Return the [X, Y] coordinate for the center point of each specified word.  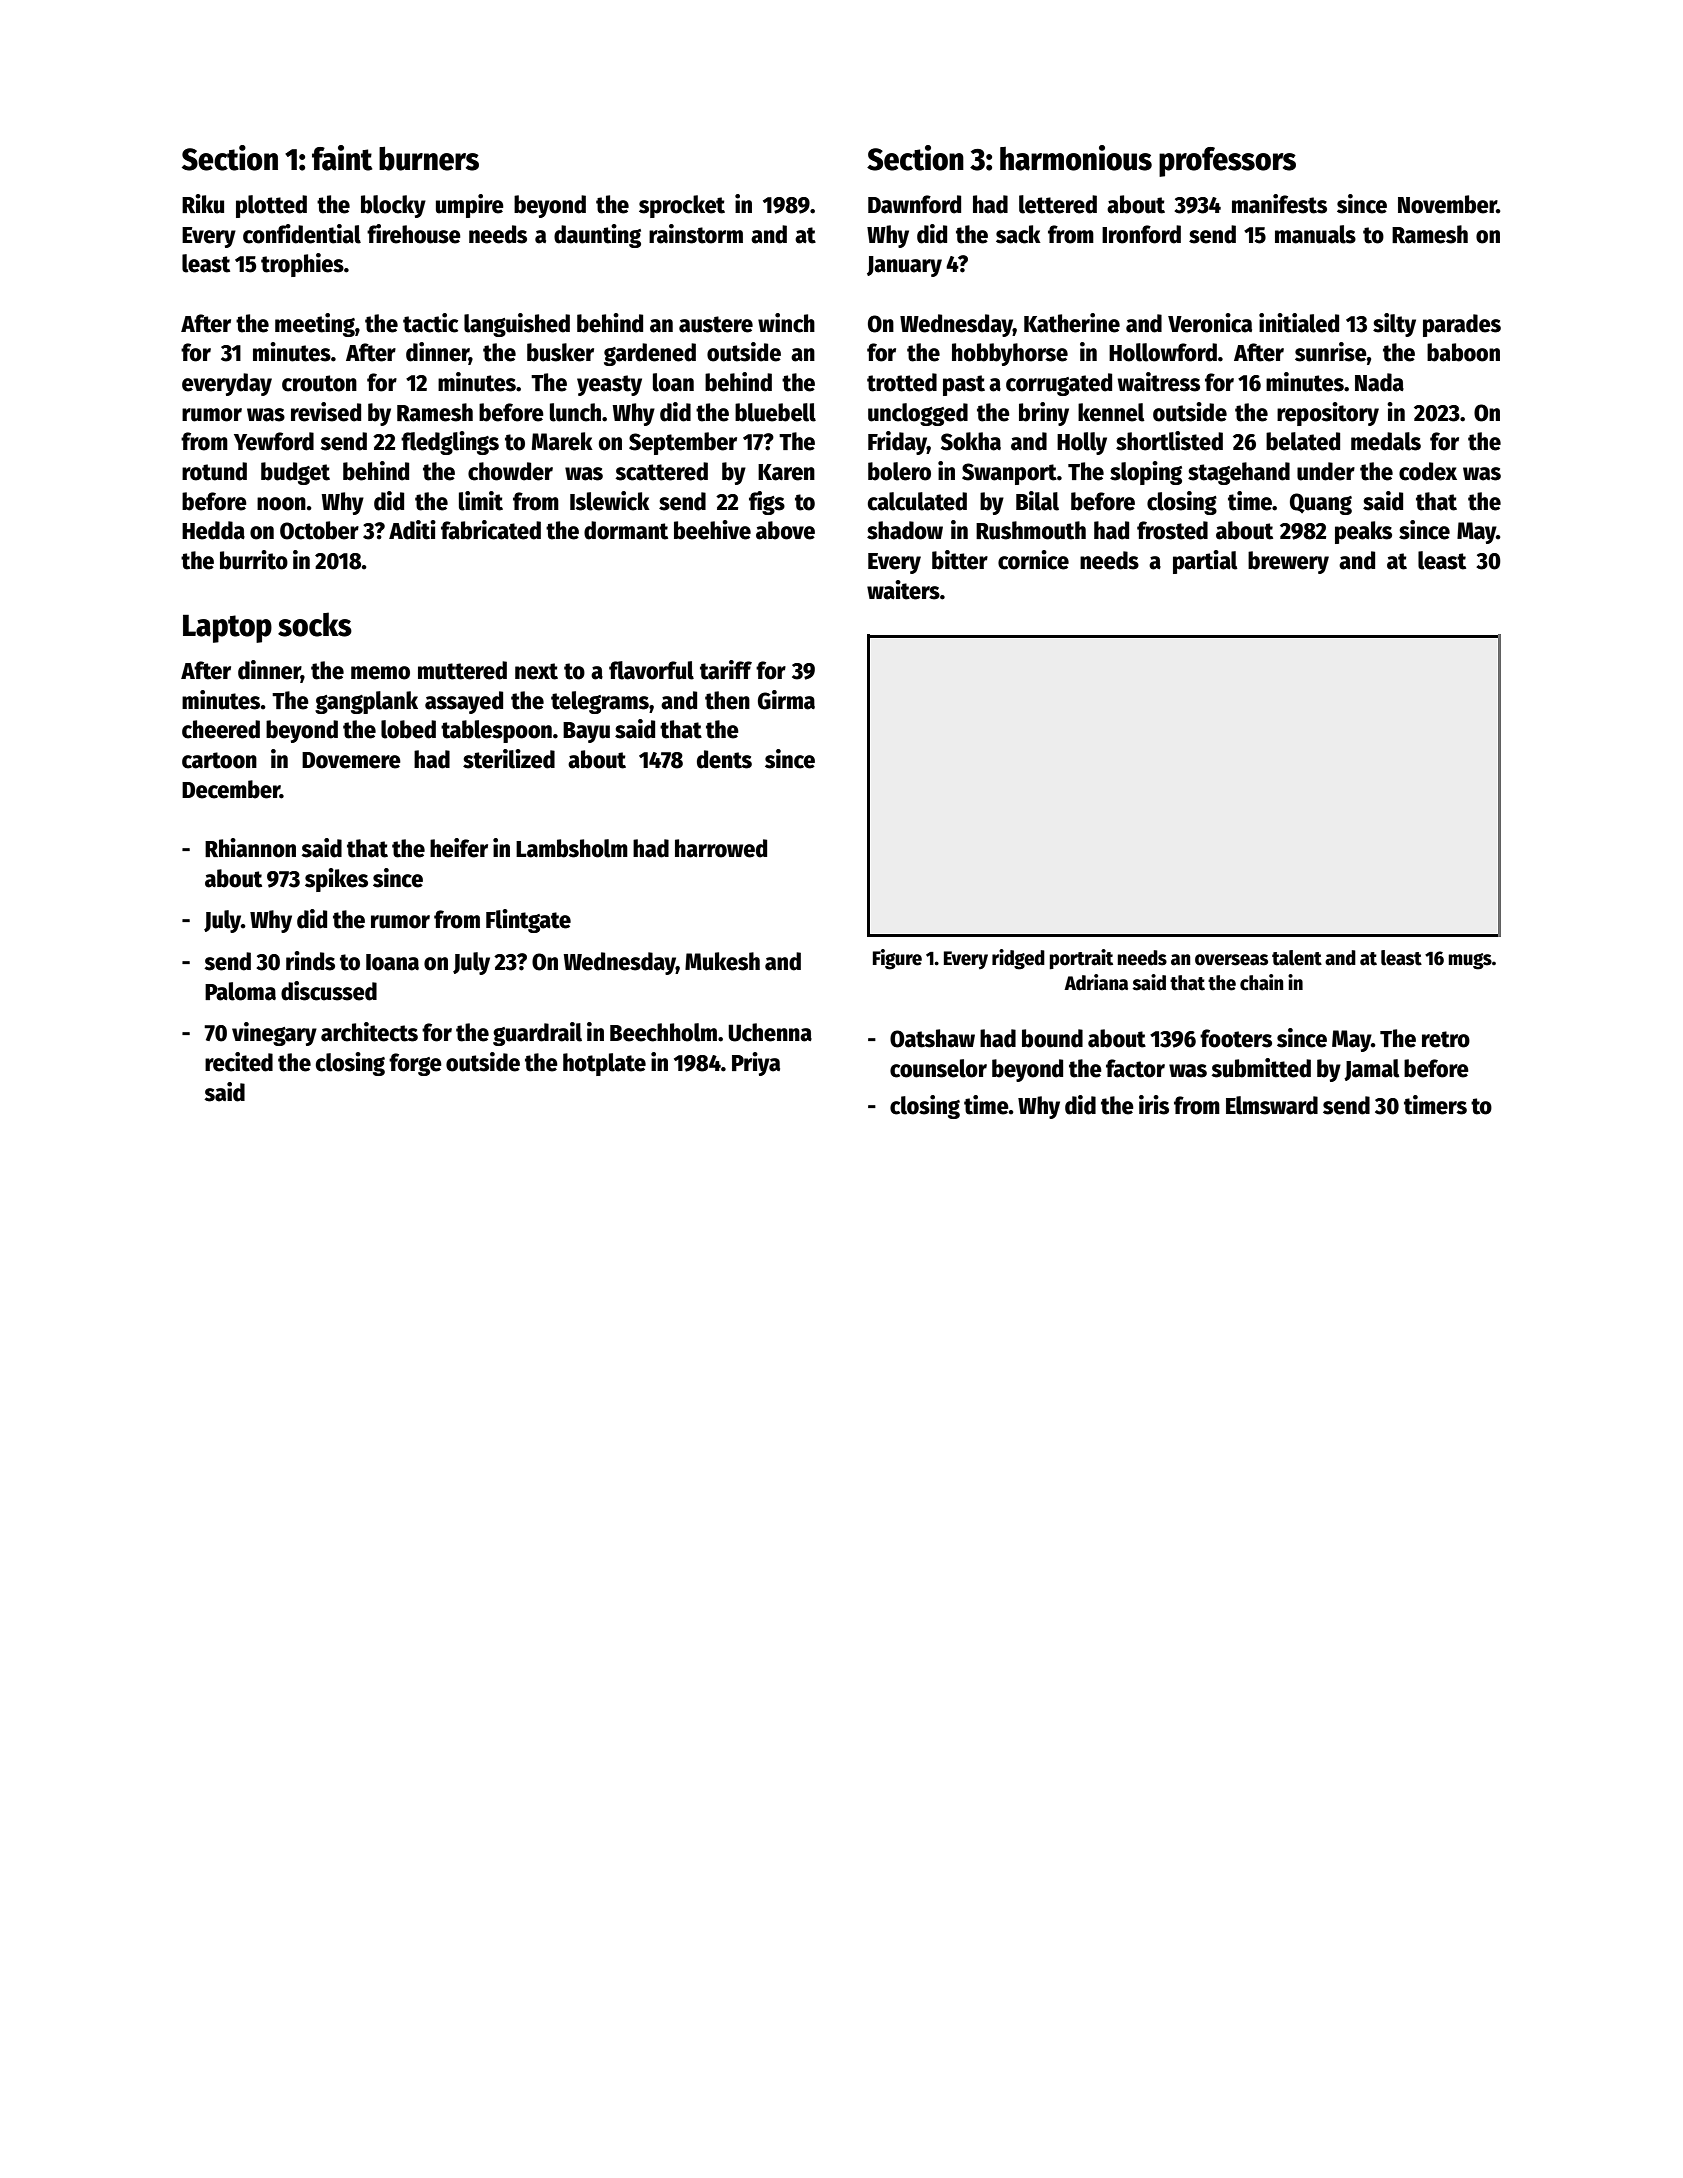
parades [1462, 325]
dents [724, 759]
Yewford [274, 441]
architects [369, 1032]
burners [429, 159]
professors [1227, 162]
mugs [1470, 961]
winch [786, 323]
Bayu [586, 732]
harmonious [1076, 158]
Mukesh [722, 961]
